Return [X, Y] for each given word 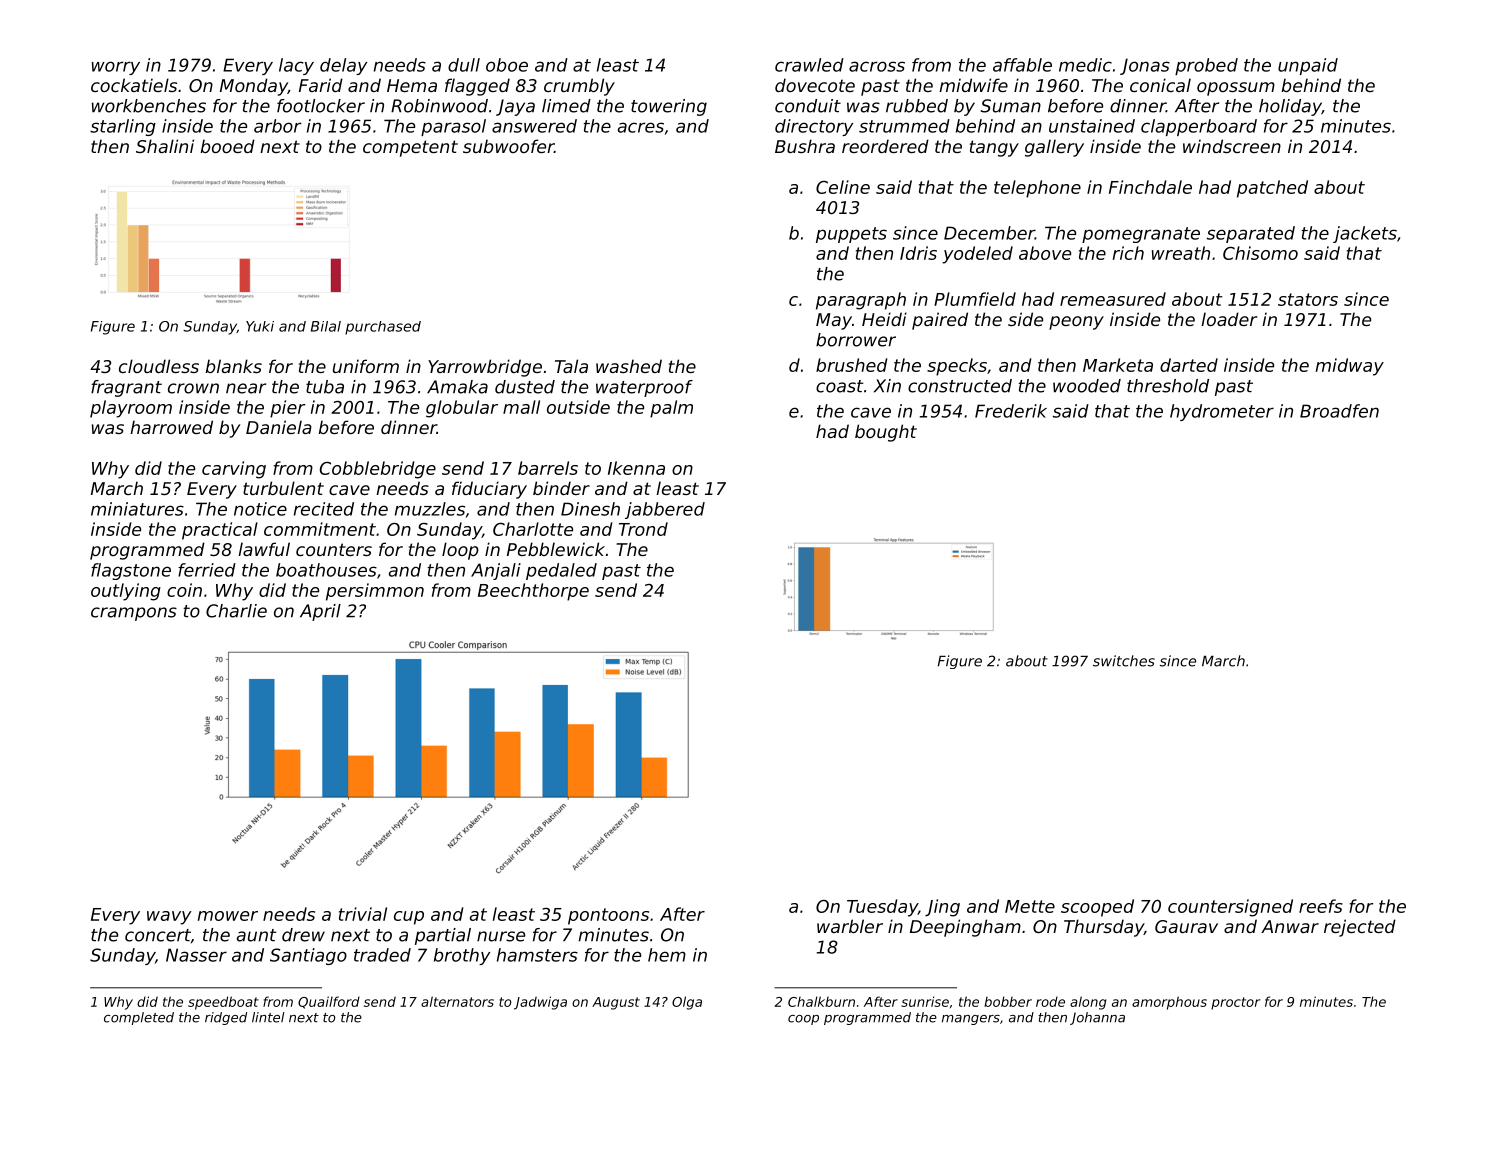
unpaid [1308, 66]
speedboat [223, 1003]
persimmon [375, 592]
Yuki [260, 326]
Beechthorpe [533, 592]
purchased [383, 328]
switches [1124, 661]
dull [464, 65]
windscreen [1232, 146]
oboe [507, 65]
